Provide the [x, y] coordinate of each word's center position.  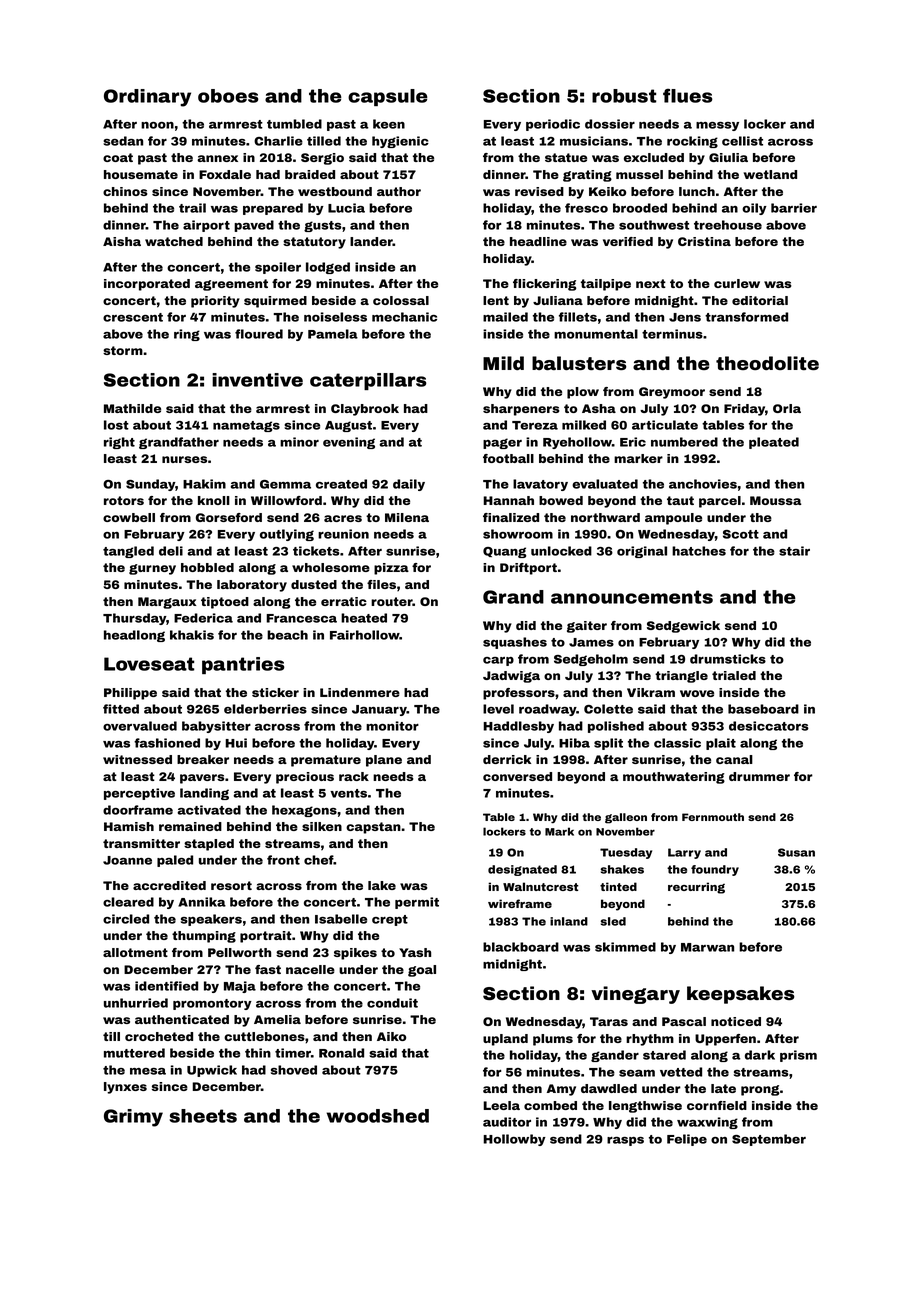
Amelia [277, 1019]
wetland [770, 174]
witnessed [137, 759]
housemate [141, 174]
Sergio [322, 159]
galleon [626, 818]
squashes [515, 643]
